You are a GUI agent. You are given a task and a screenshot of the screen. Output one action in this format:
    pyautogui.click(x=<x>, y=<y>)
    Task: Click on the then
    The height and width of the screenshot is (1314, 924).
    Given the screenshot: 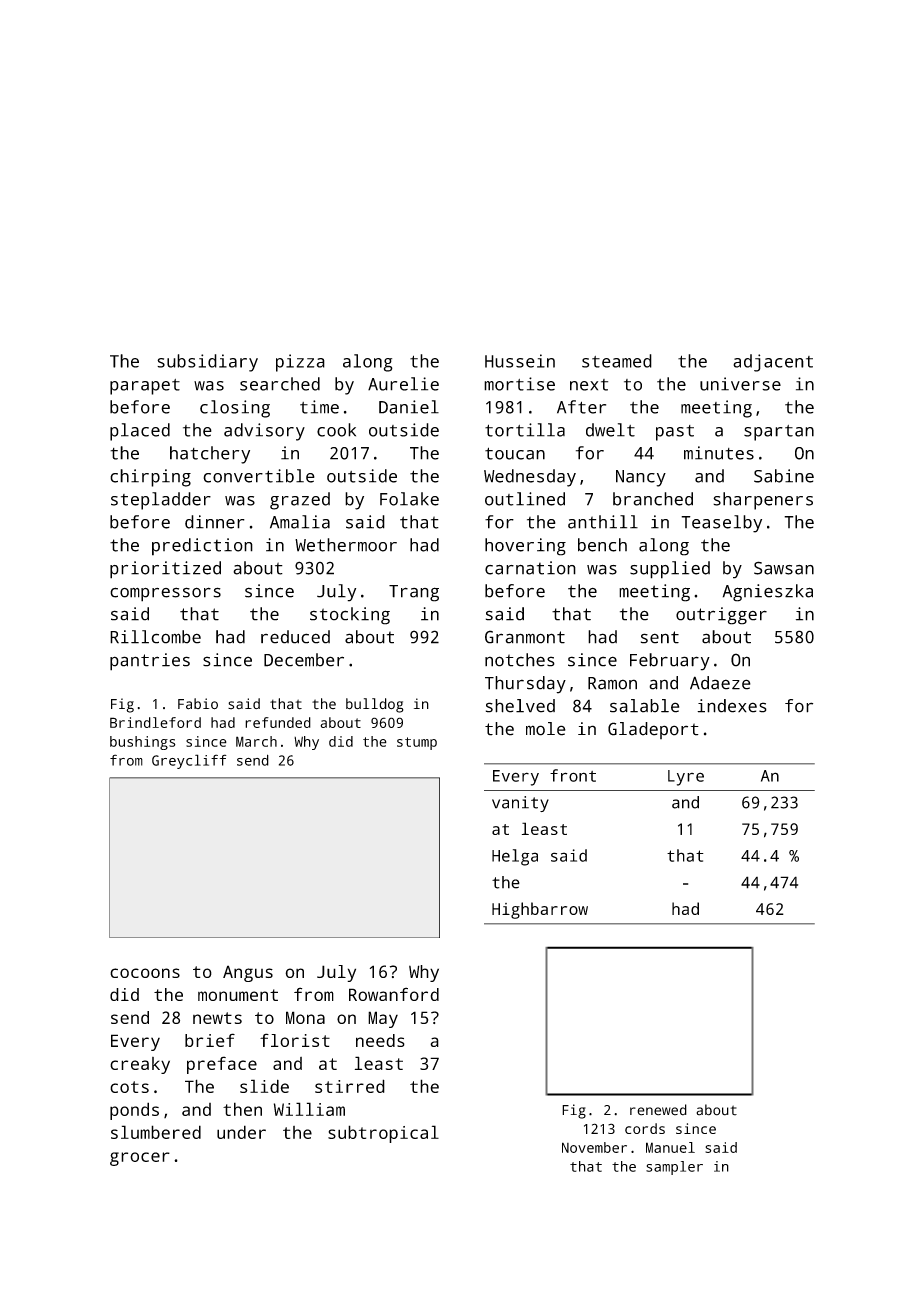 What is the action you would take?
    pyautogui.click(x=242, y=1109)
